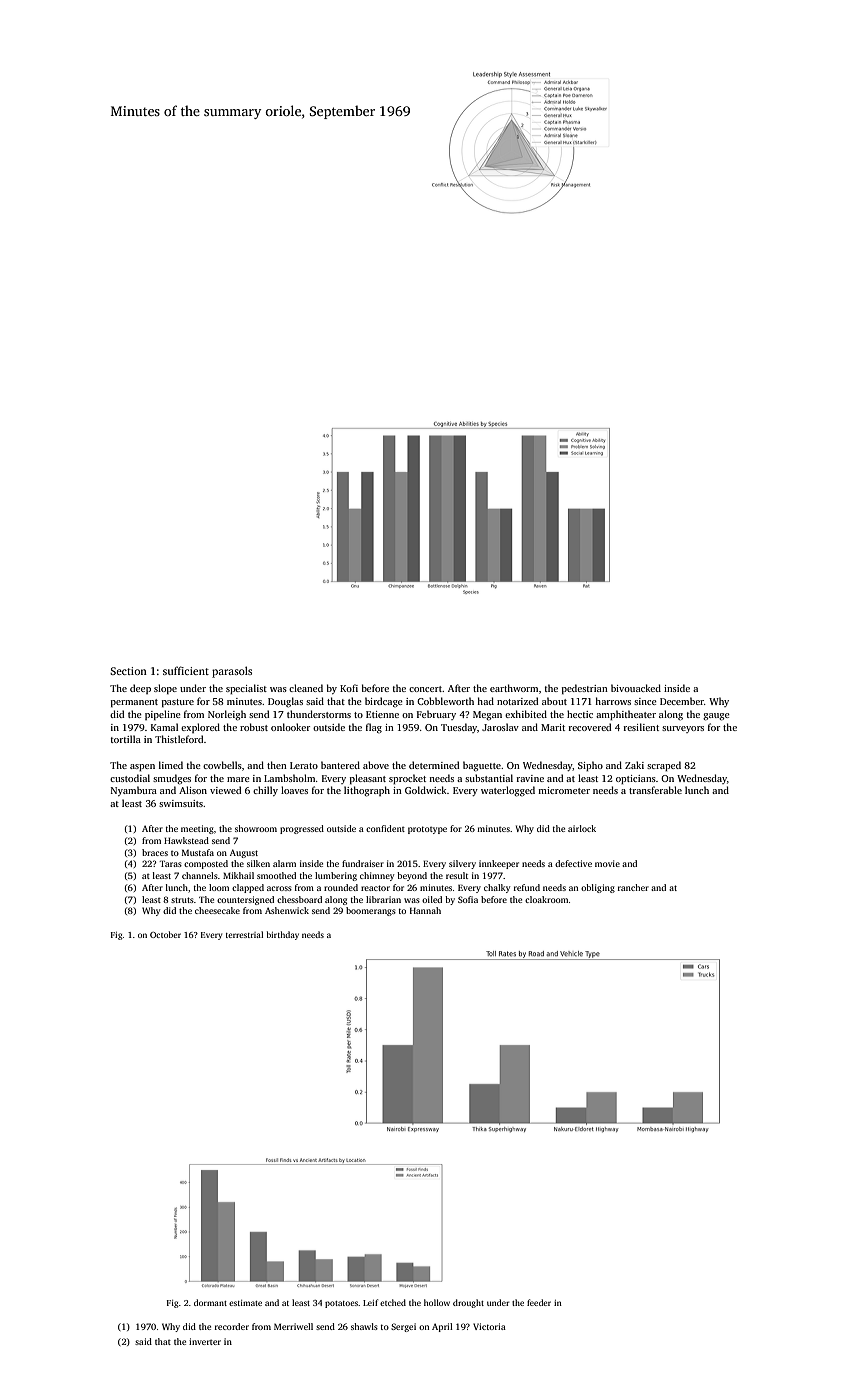 The image size is (849, 1400). I want to click on earthworm, so click(514, 688).
